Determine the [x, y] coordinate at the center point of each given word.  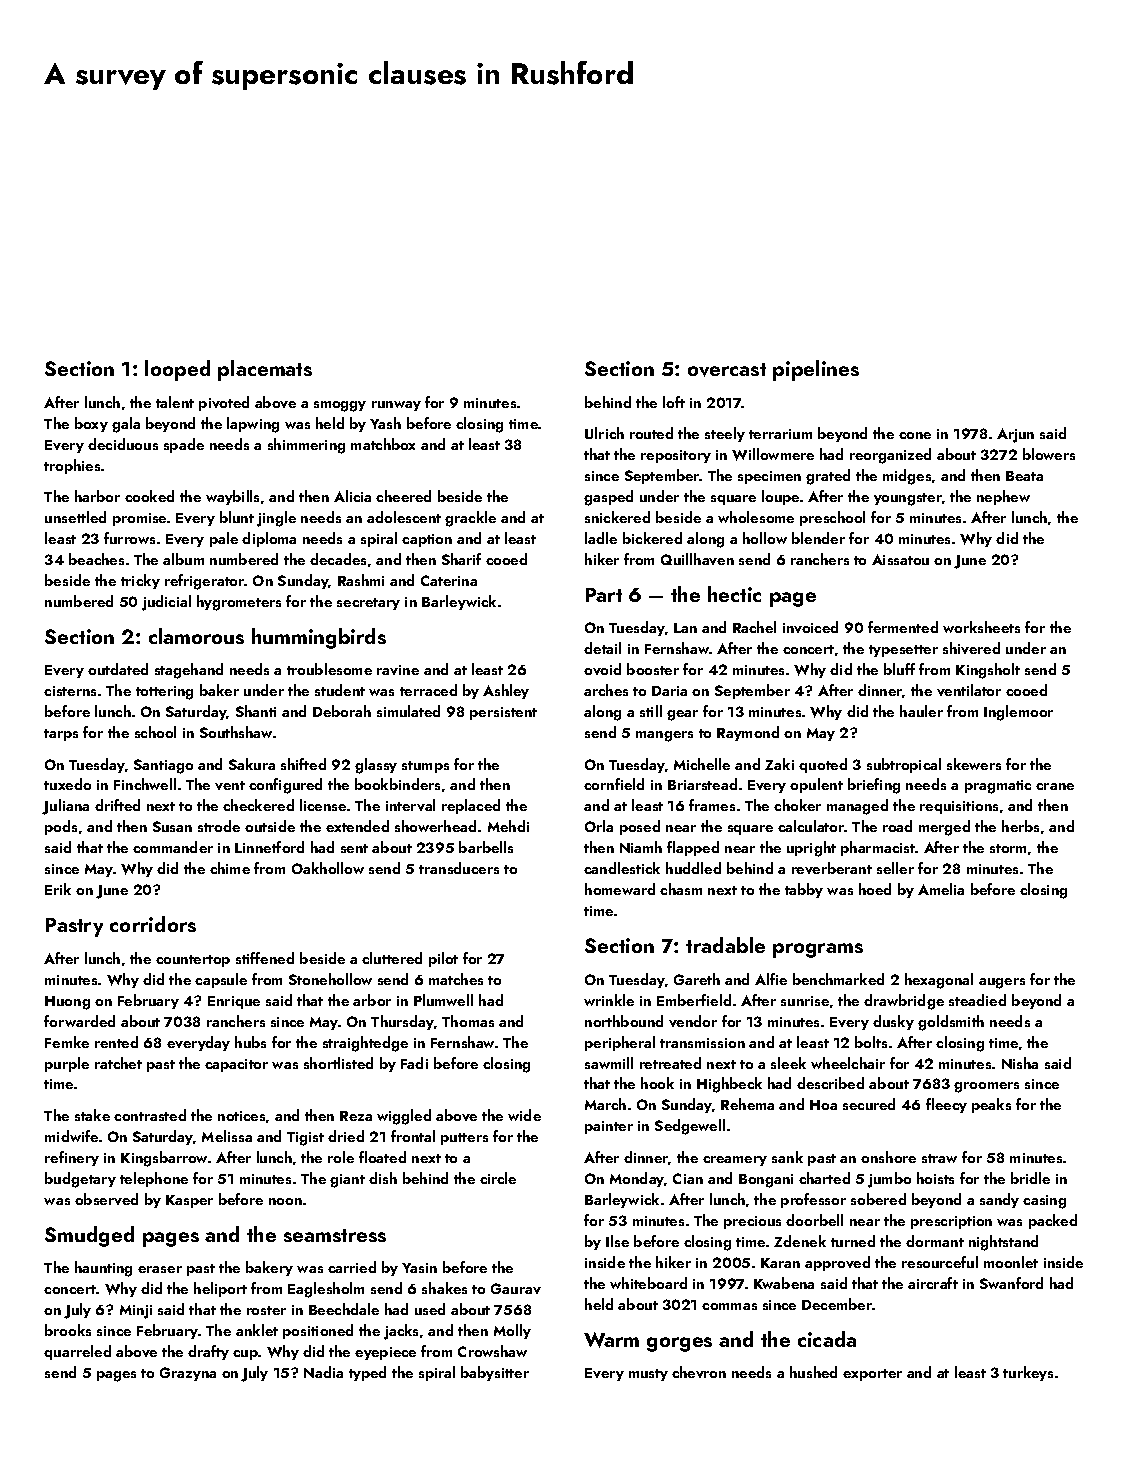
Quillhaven [697, 559]
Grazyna [188, 1374]
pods [61, 827]
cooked [149, 496]
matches [456, 979]
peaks [991, 1105]
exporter [872, 1375]
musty [648, 1375]
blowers [1049, 454]
